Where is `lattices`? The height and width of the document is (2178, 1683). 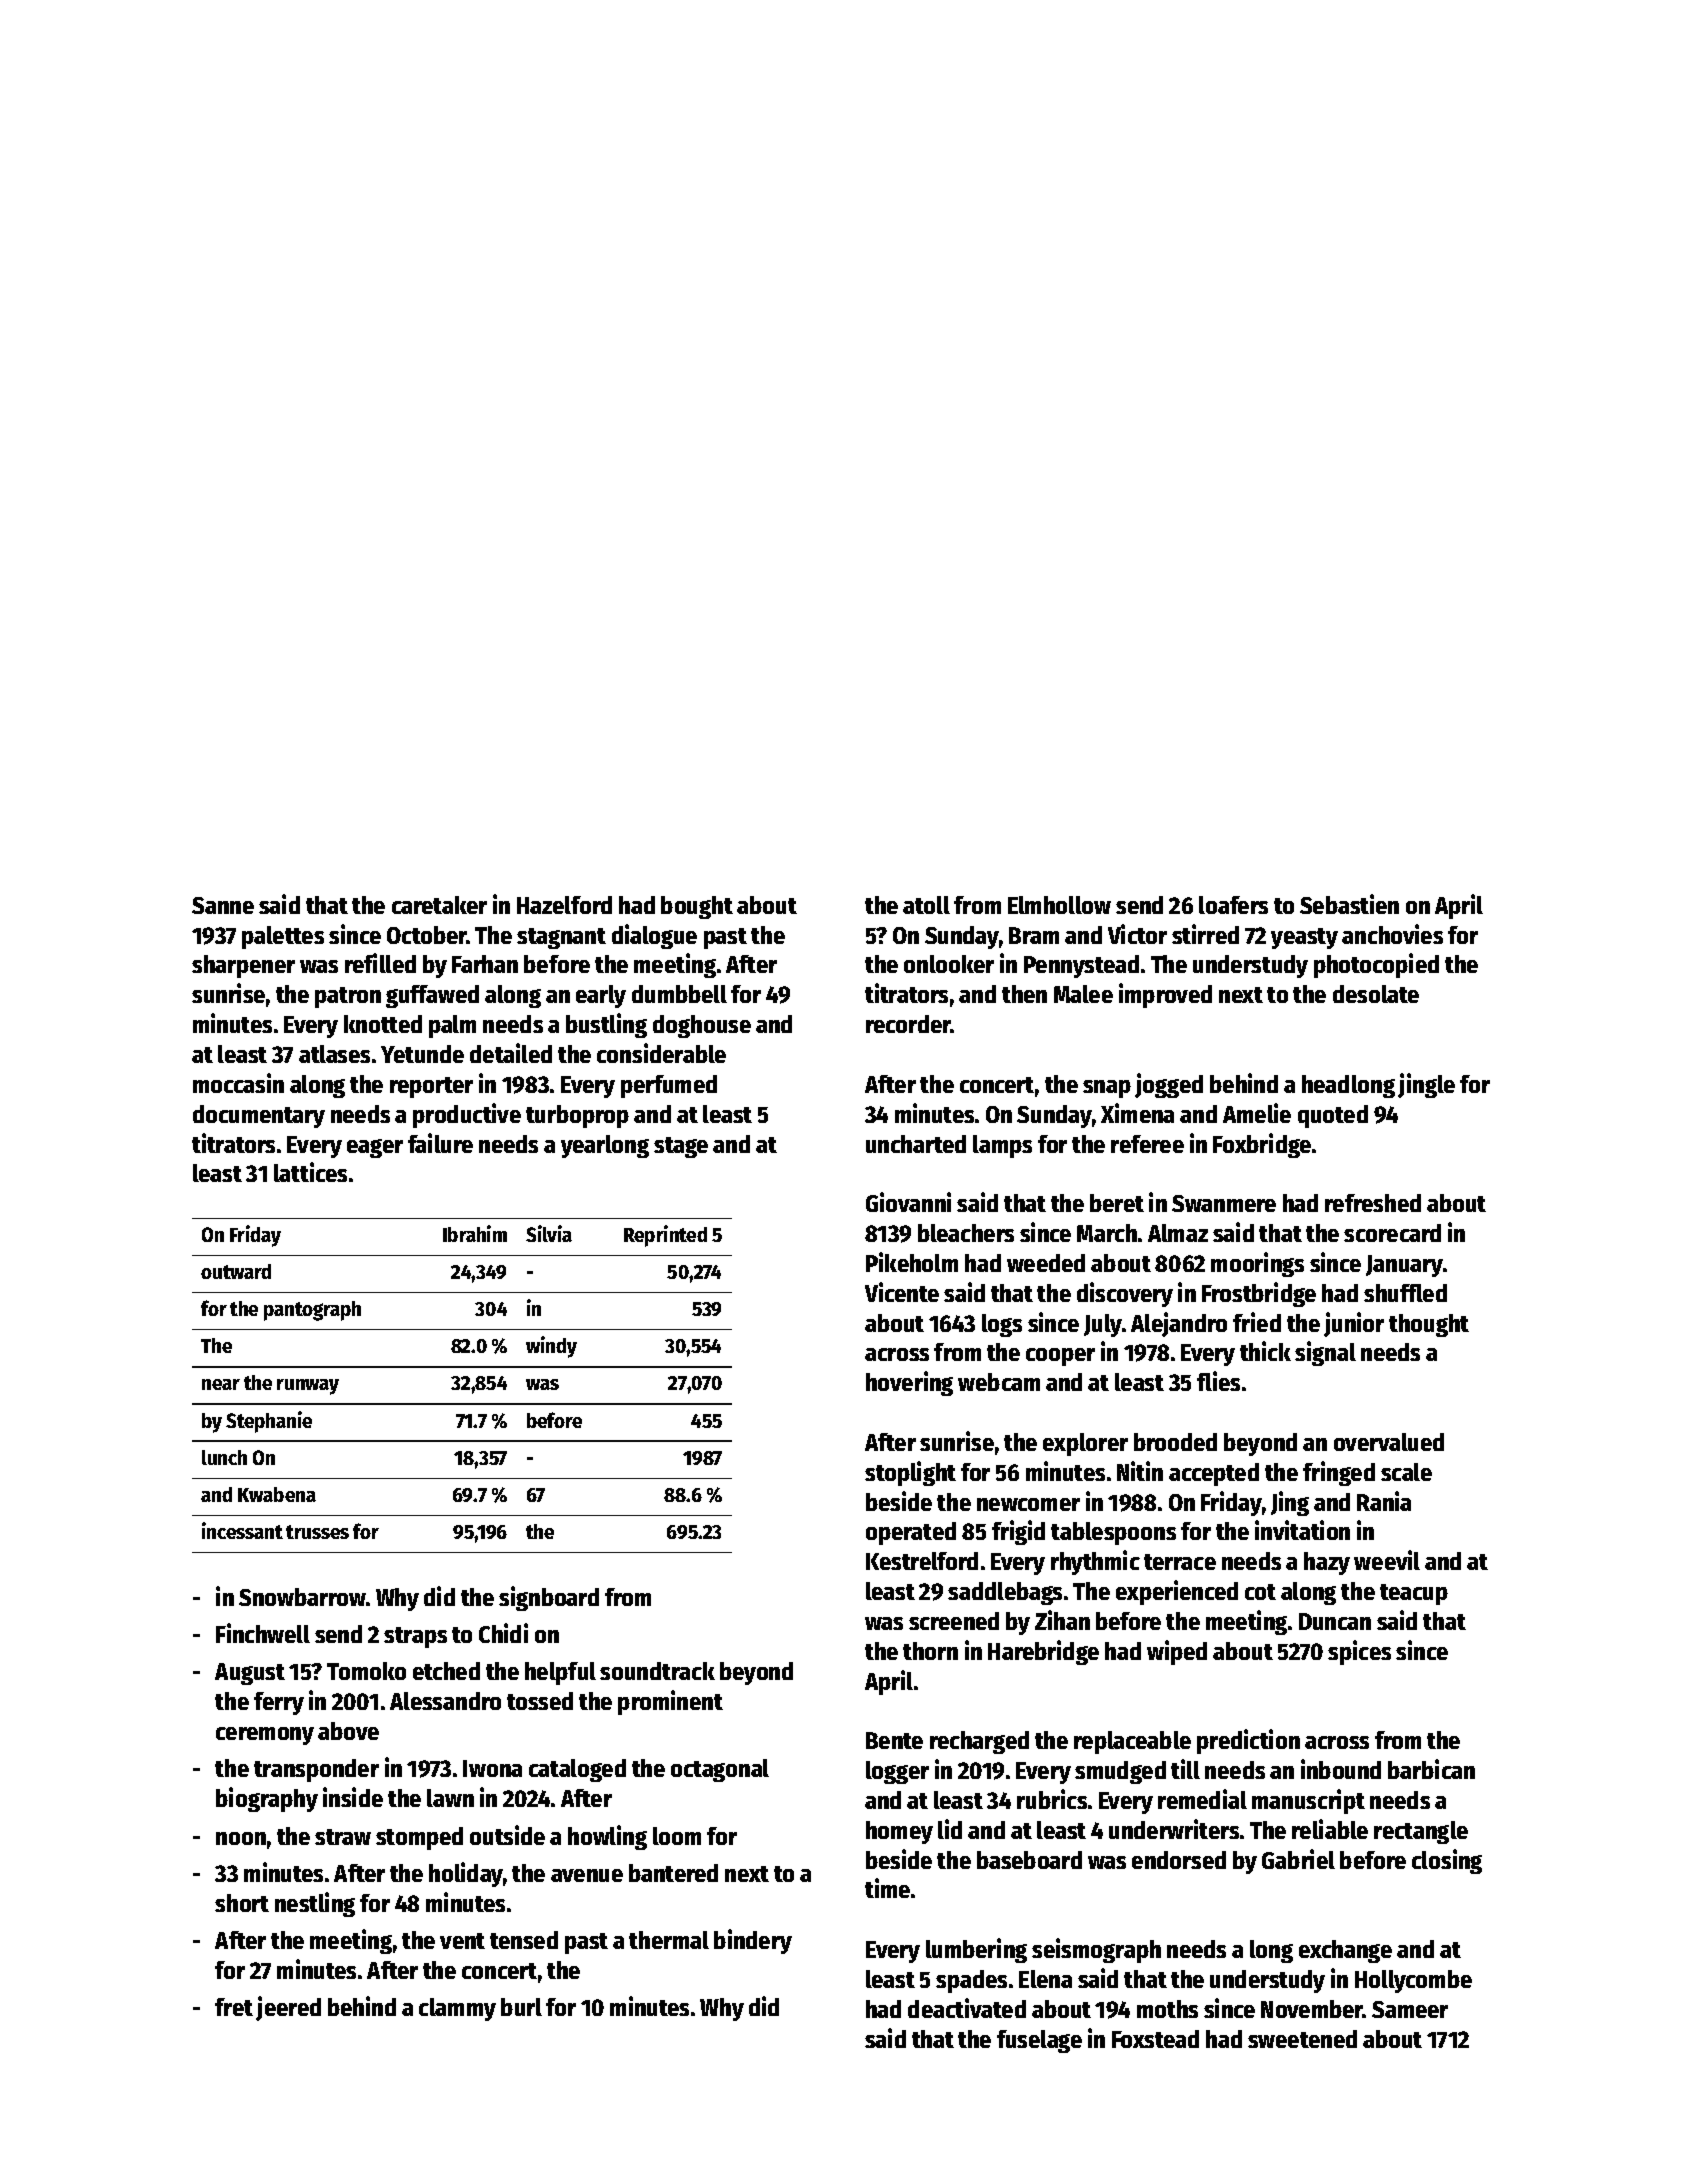
lattices is located at coordinates (310, 1172).
